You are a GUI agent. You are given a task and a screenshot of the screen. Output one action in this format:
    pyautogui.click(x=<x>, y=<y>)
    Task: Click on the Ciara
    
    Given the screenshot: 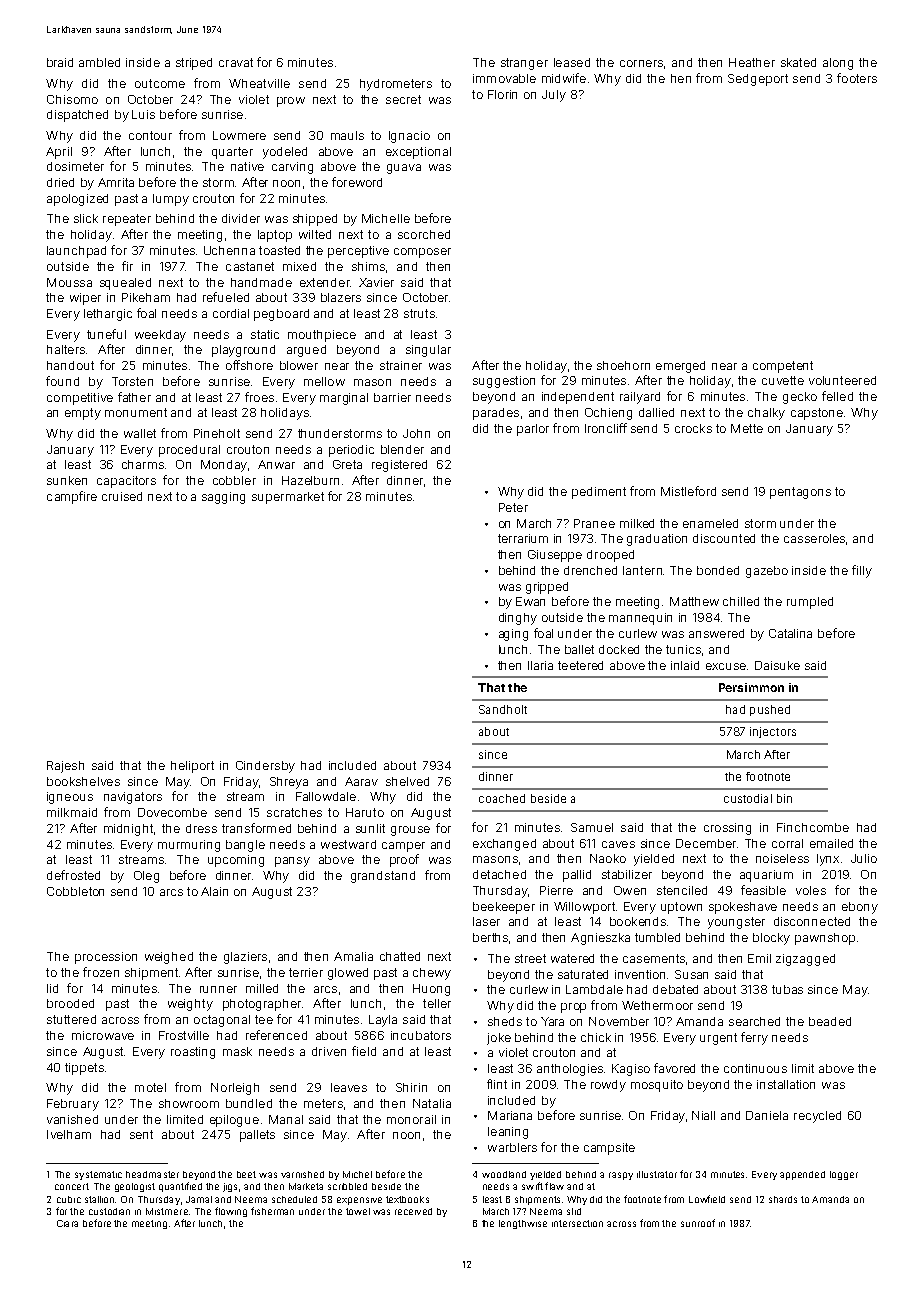 What is the action you would take?
    pyautogui.click(x=67, y=1223)
